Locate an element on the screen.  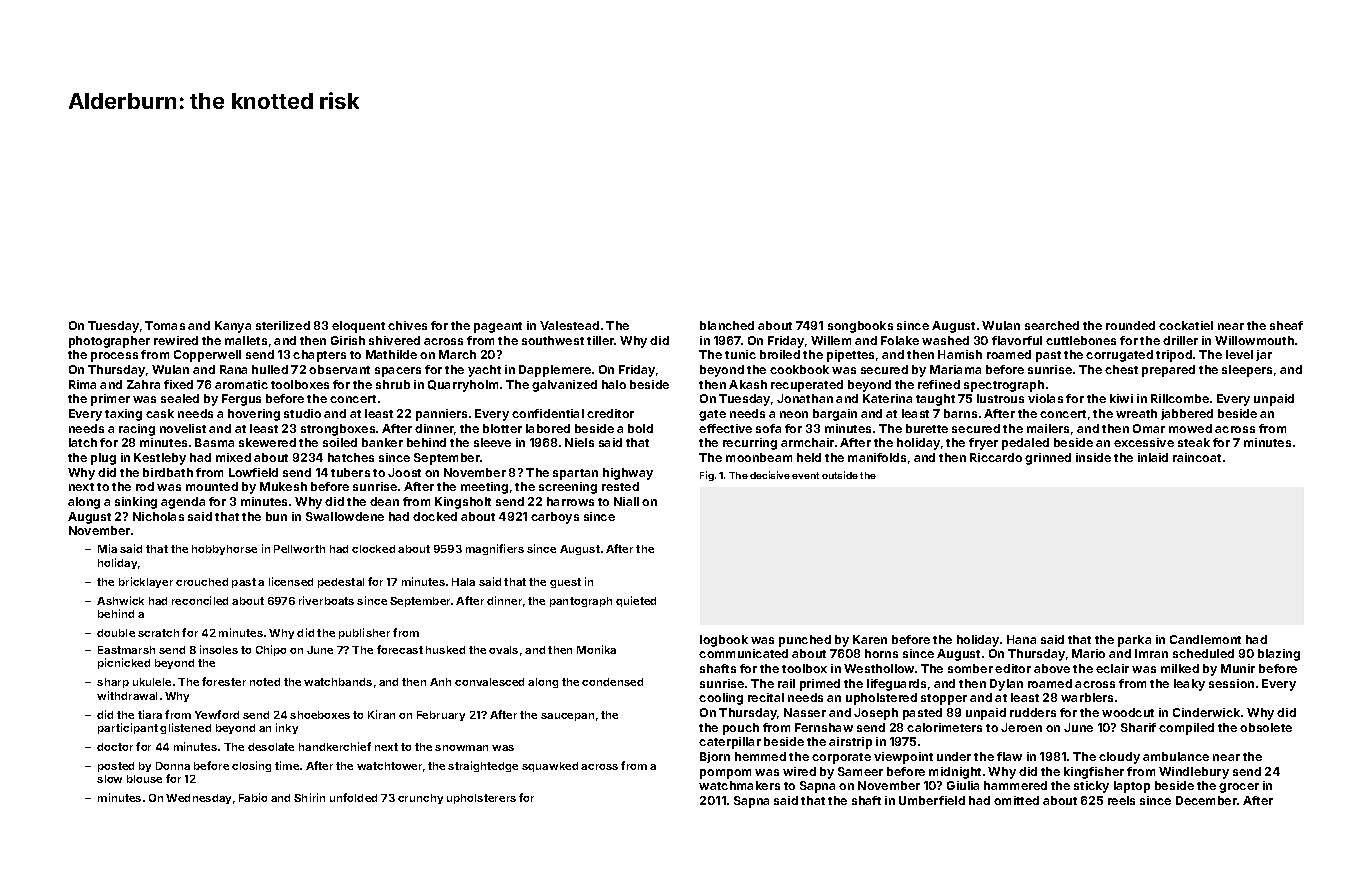
Shirin is located at coordinates (309, 797).
